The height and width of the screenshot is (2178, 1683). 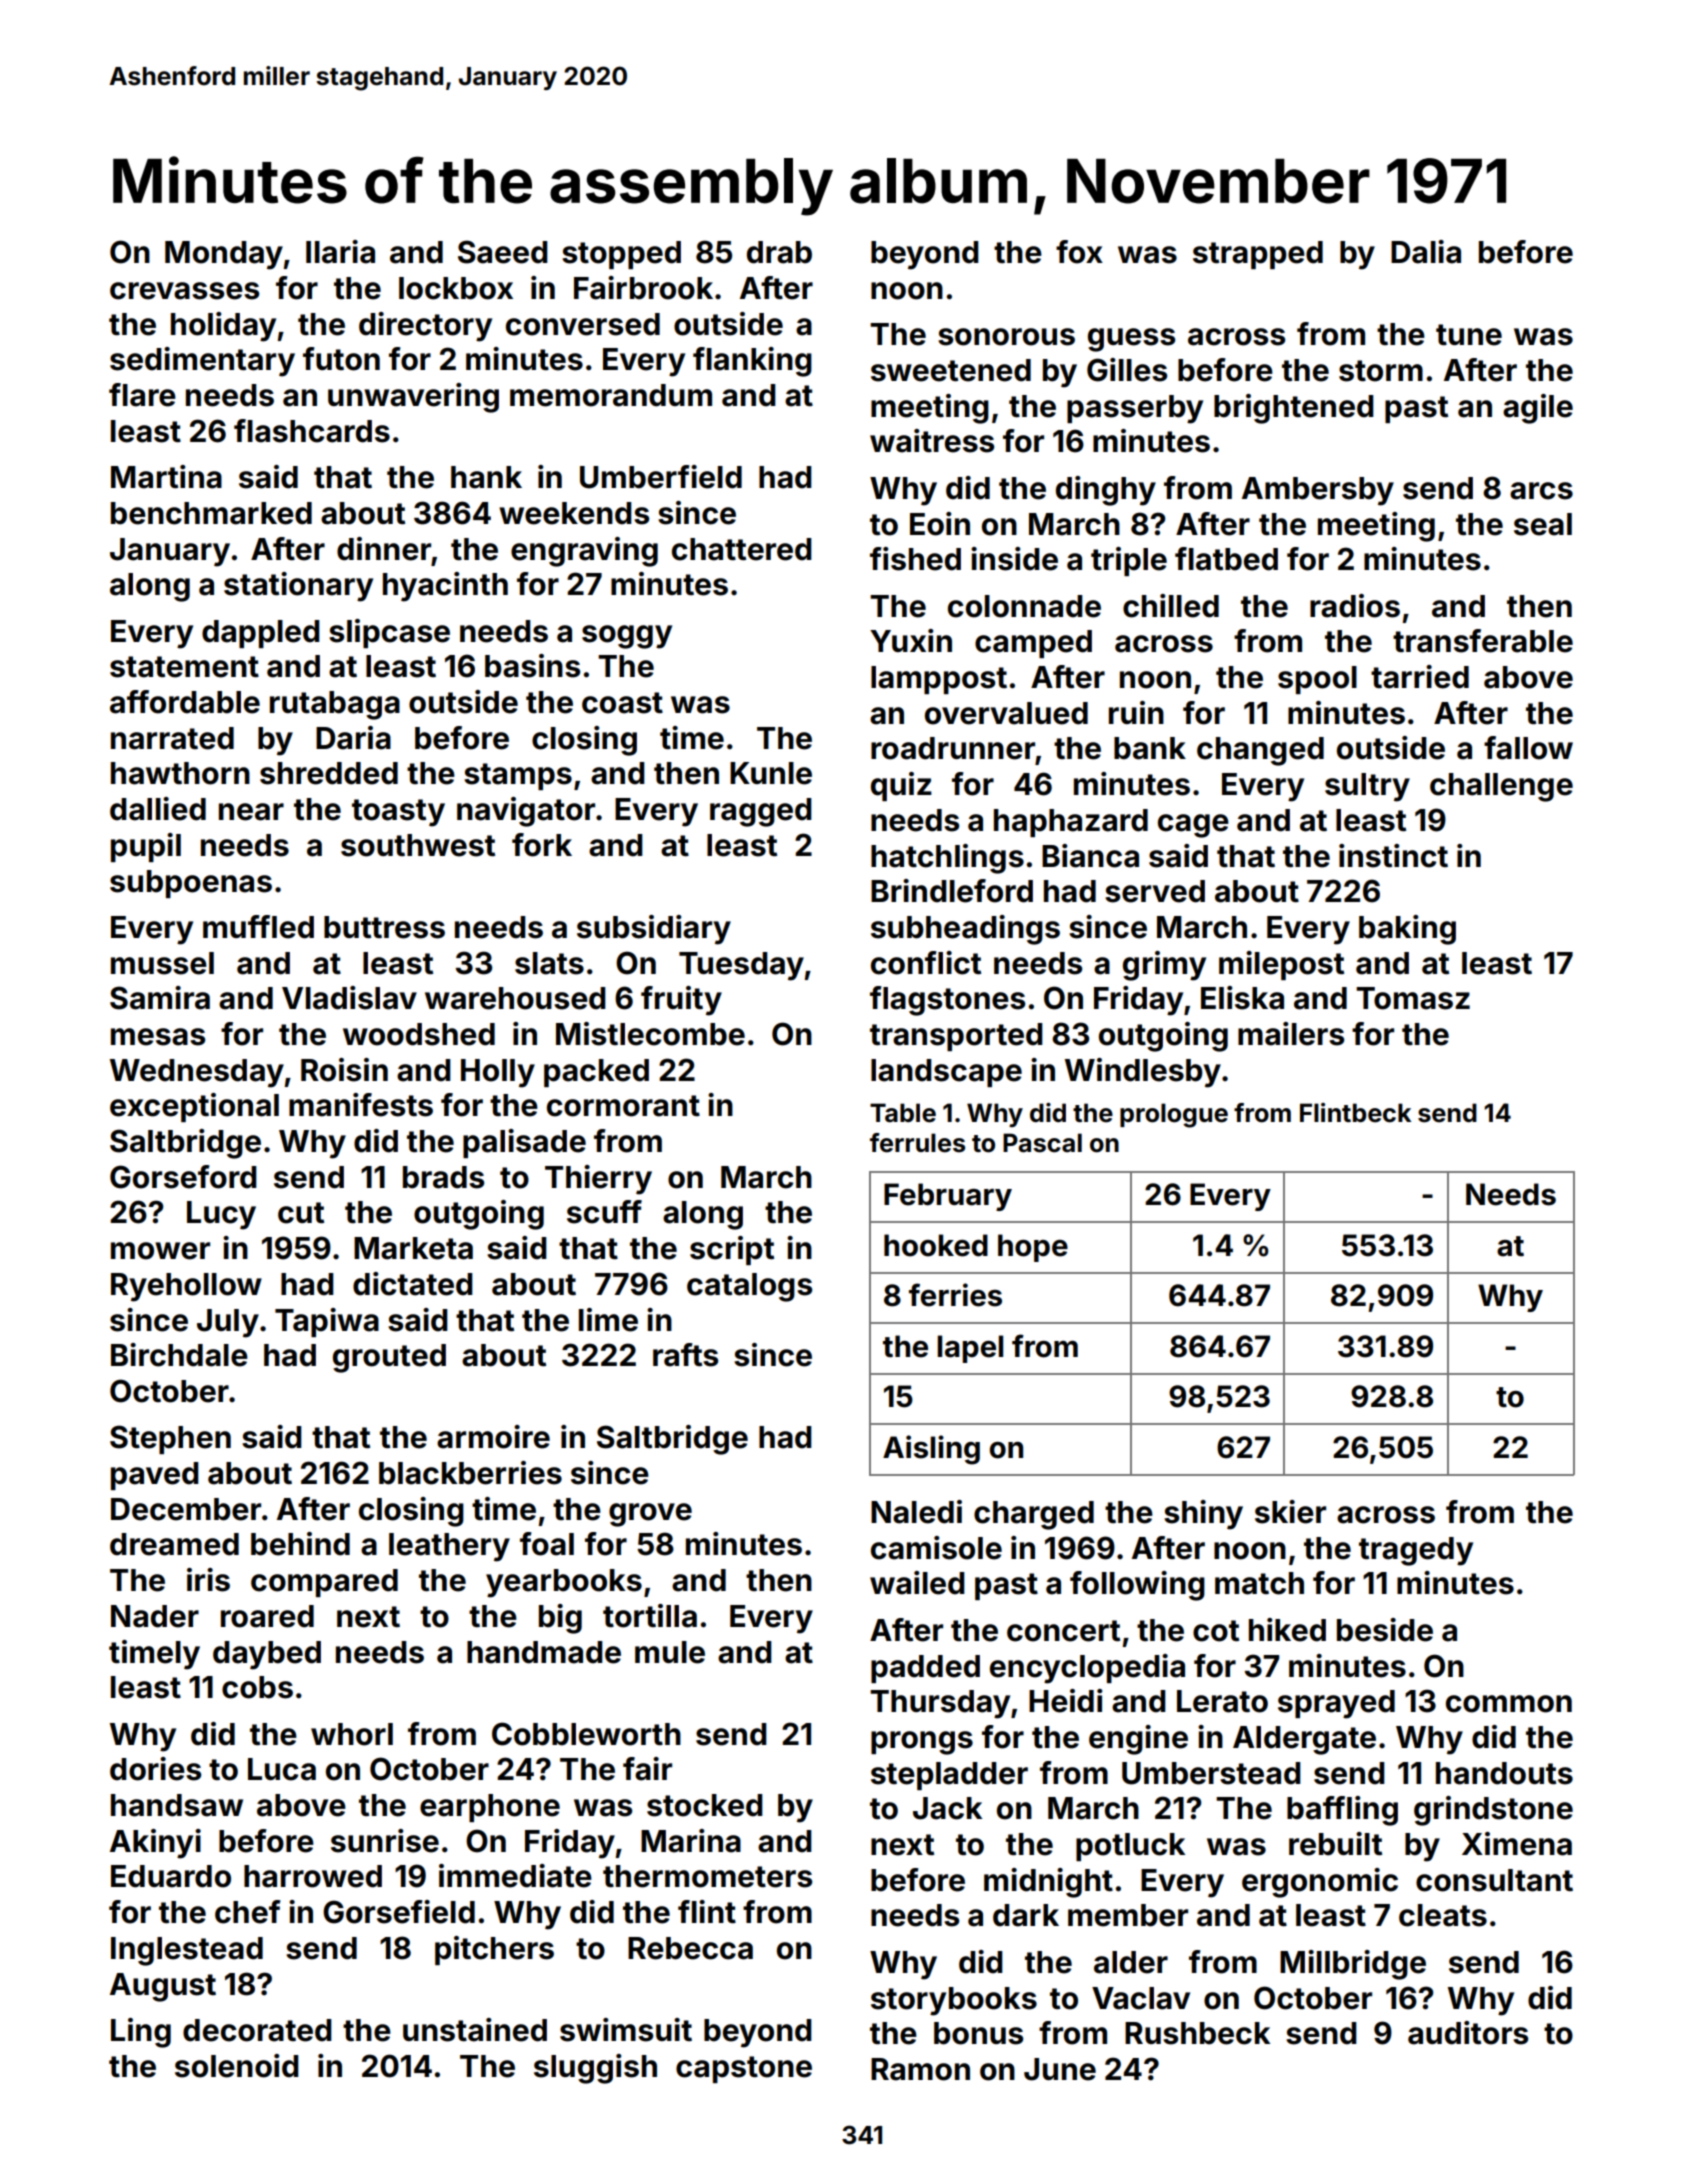 What do you see at coordinates (1174, 1115) in the screenshot?
I see `prologue` at bounding box center [1174, 1115].
